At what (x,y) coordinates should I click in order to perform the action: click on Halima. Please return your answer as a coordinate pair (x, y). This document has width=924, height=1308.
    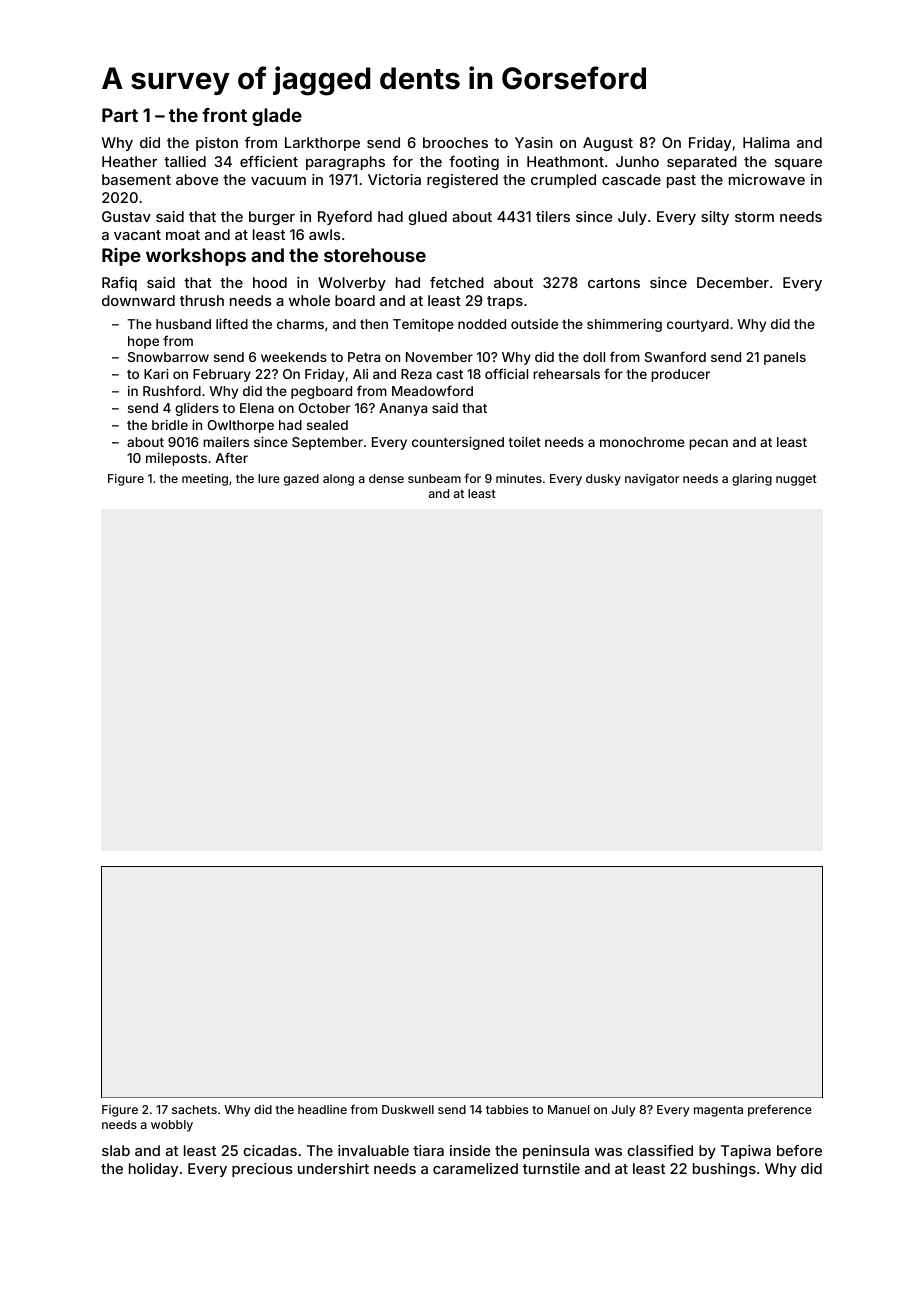
    Looking at the image, I should click on (766, 142).
